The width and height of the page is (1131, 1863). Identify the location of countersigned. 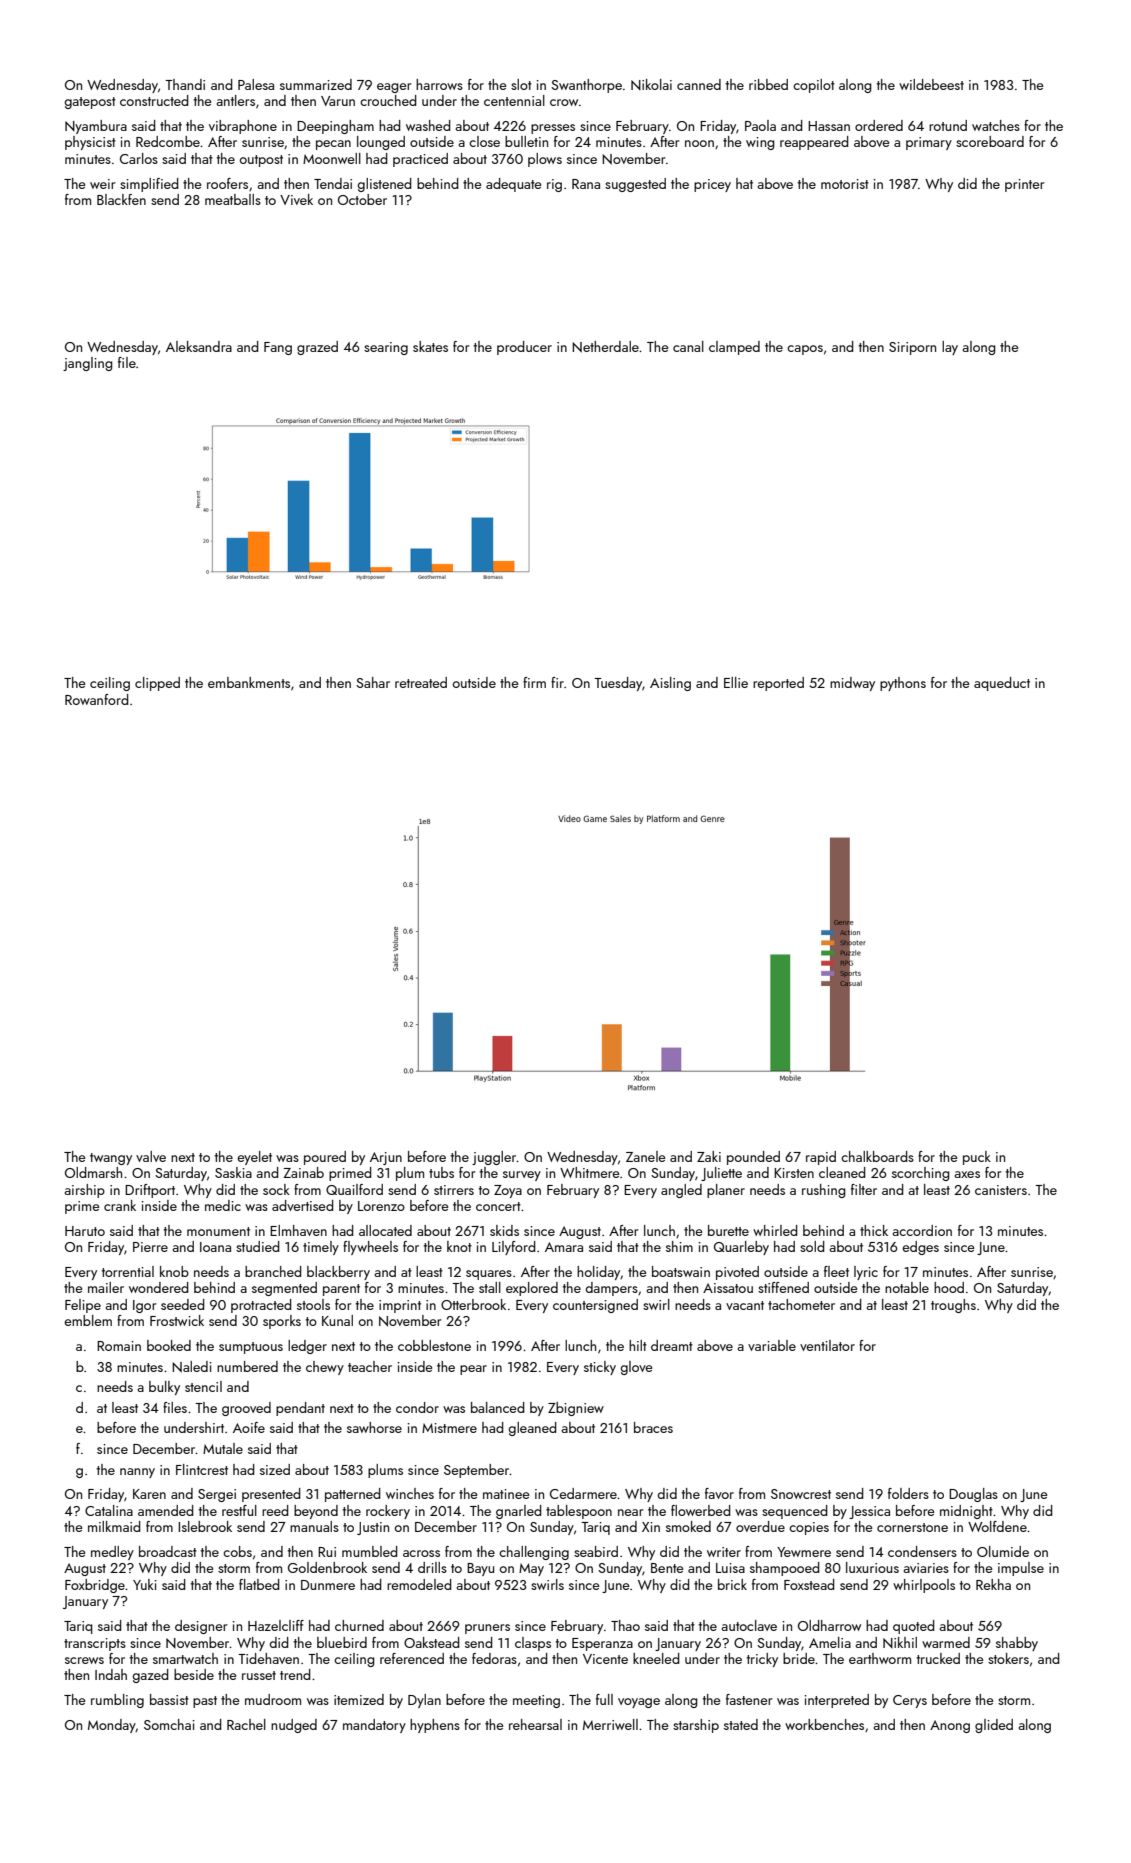
(595, 1306).
